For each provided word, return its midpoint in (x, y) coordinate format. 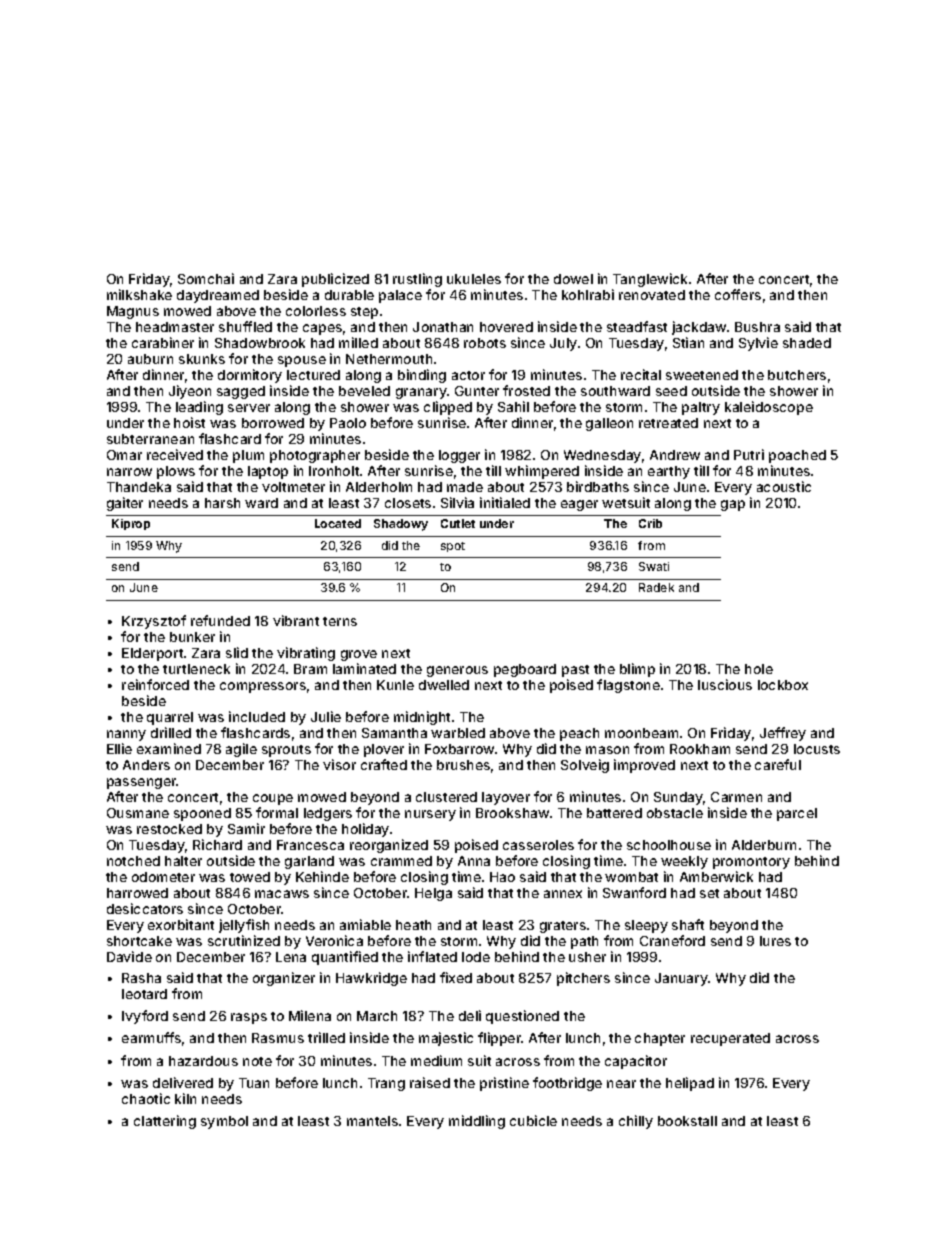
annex (563, 894)
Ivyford (145, 1017)
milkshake (139, 294)
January (682, 979)
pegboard (525, 670)
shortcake (139, 941)
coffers (738, 294)
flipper (500, 1039)
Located (338, 523)
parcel (797, 814)
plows (176, 472)
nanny (126, 735)
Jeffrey (783, 734)
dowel (573, 279)
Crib (650, 523)
